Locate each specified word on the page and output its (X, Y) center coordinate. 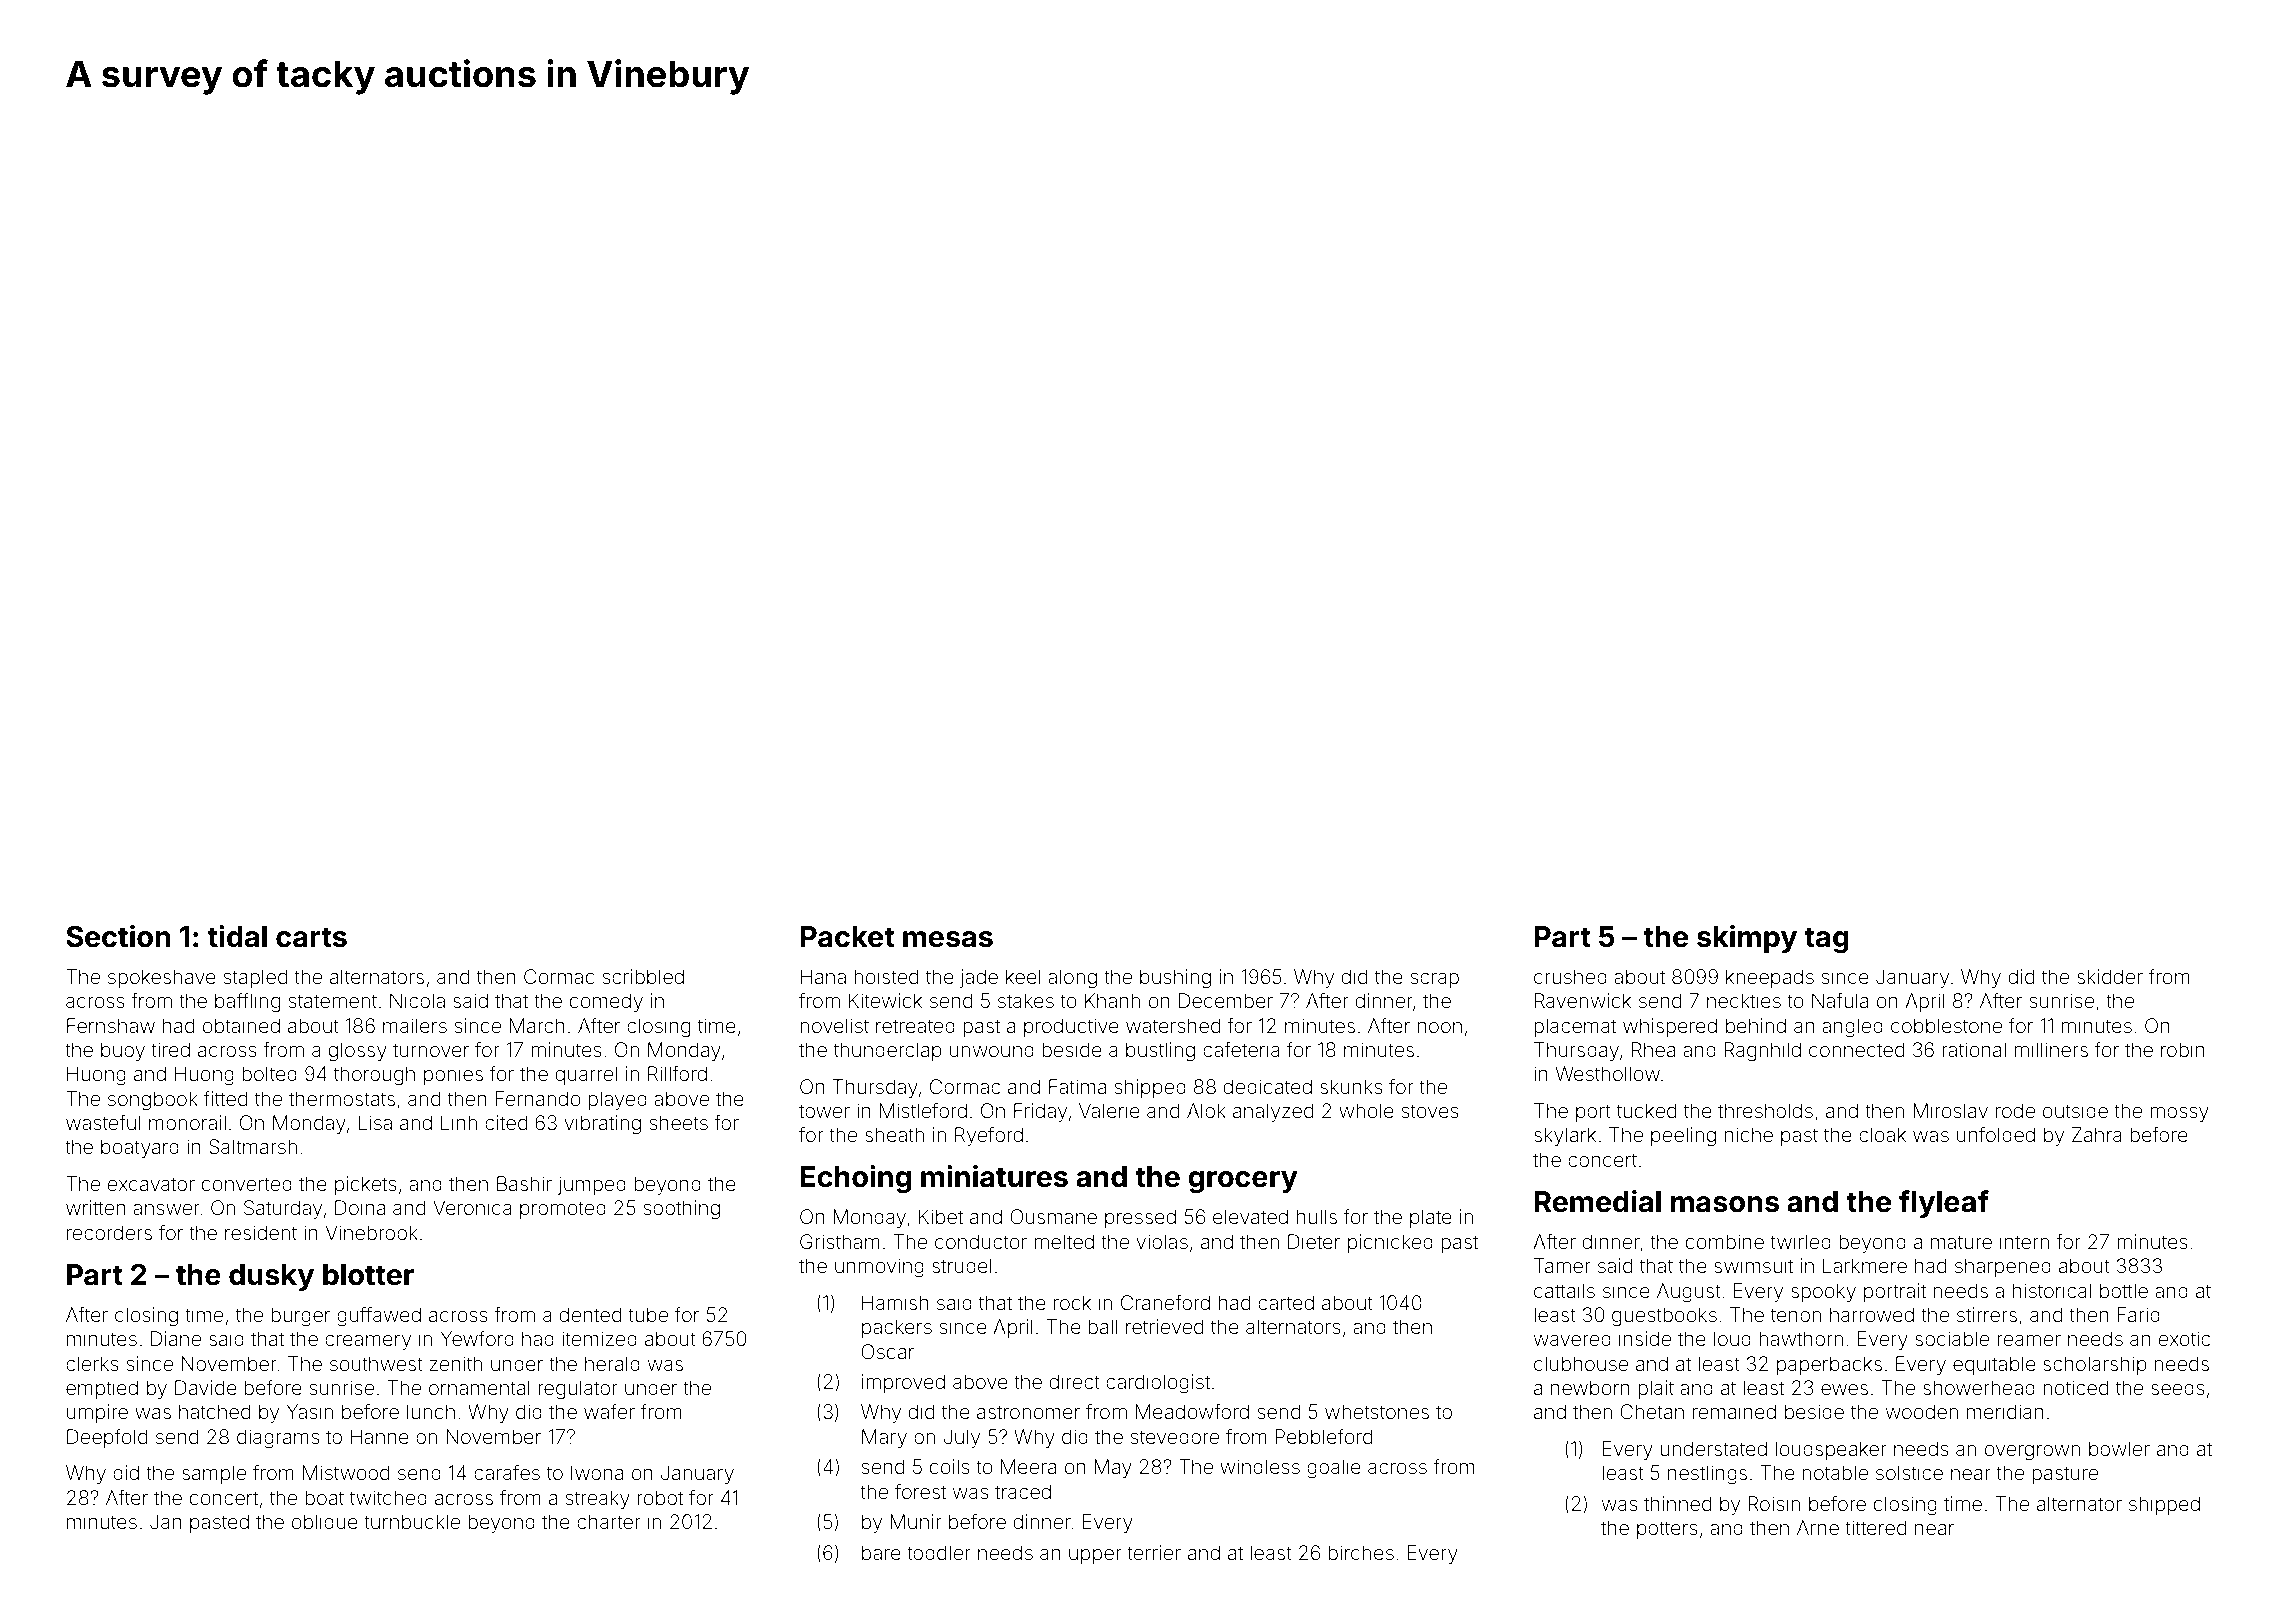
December (1226, 1000)
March (537, 1025)
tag (1826, 940)
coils (950, 1466)
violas (1162, 1241)
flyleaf (1944, 1204)
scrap (1435, 980)
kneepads (1770, 978)
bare (881, 1552)
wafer (609, 1411)
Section (118, 936)
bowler (2119, 1448)
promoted (563, 1209)
